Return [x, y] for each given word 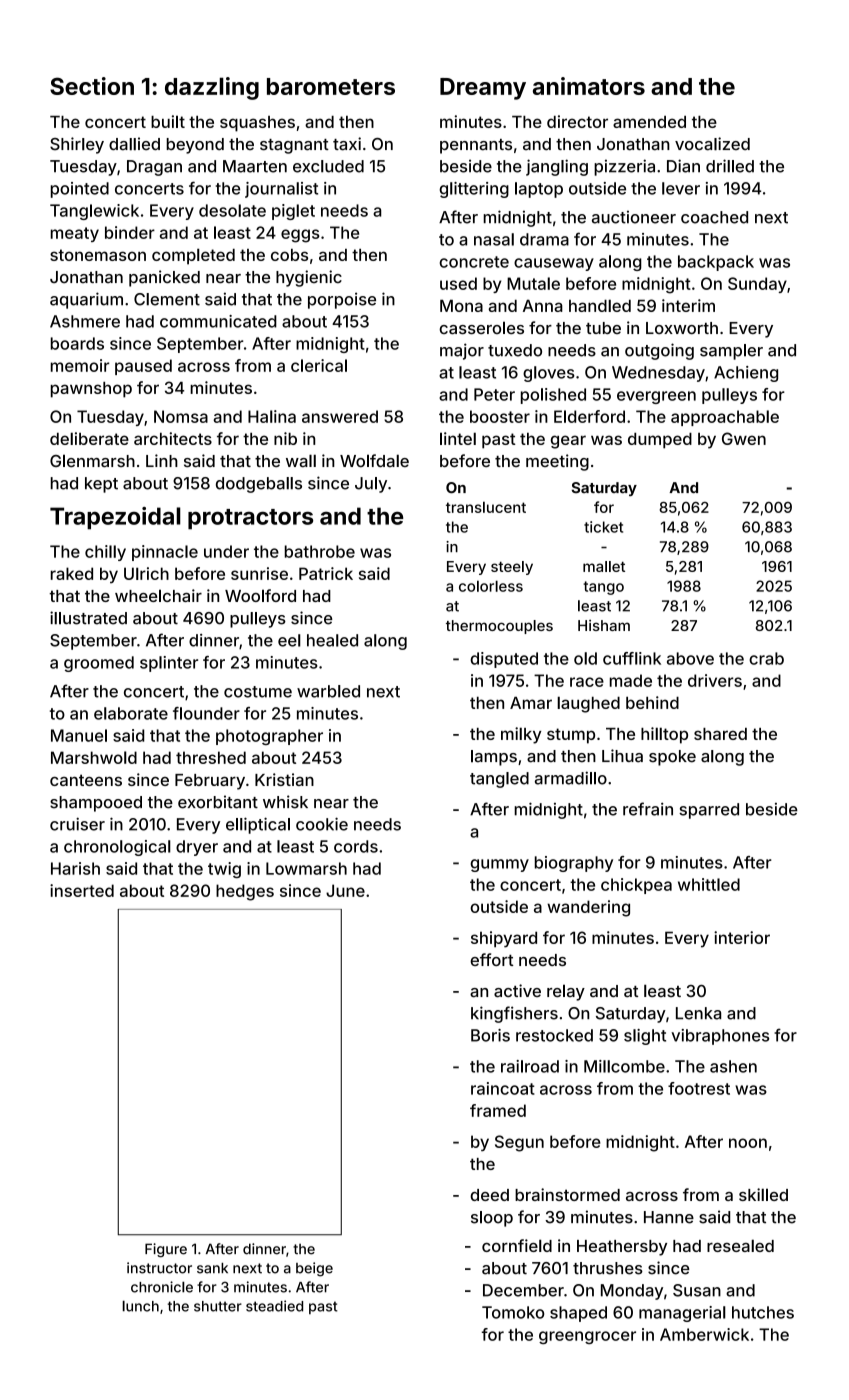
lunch [140, 1306]
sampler [731, 352]
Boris [490, 1035]
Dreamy [483, 89]
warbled [328, 691]
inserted [82, 890]
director [577, 121]
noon [748, 1143]
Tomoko [513, 1312]
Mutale [533, 283]
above [690, 658]
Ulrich [146, 573]
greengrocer [587, 1337]
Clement [167, 299]
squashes [257, 124]
